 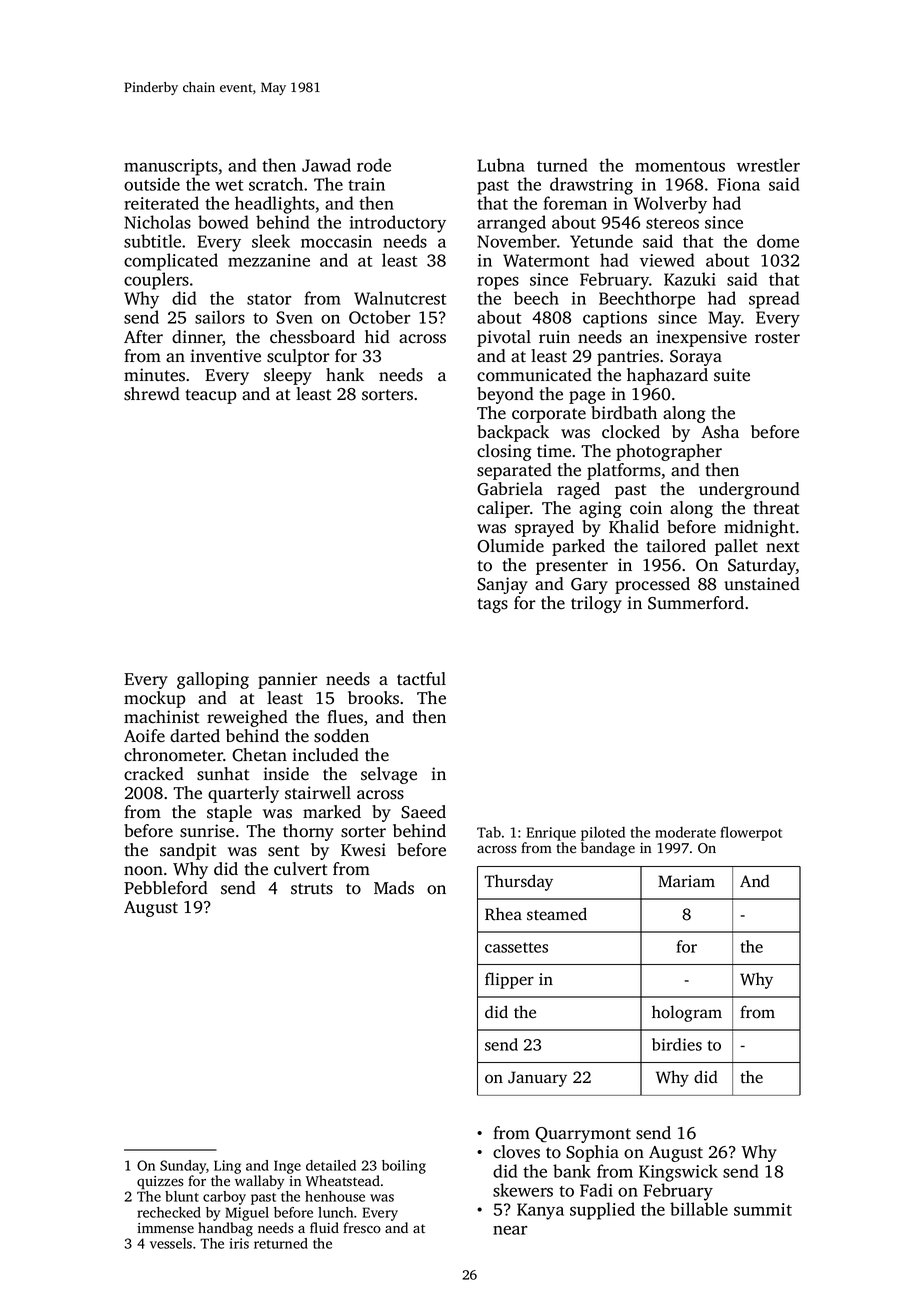 What do you see at coordinates (518, 882) in the image?
I see `Thursday` at bounding box center [518, 882].
